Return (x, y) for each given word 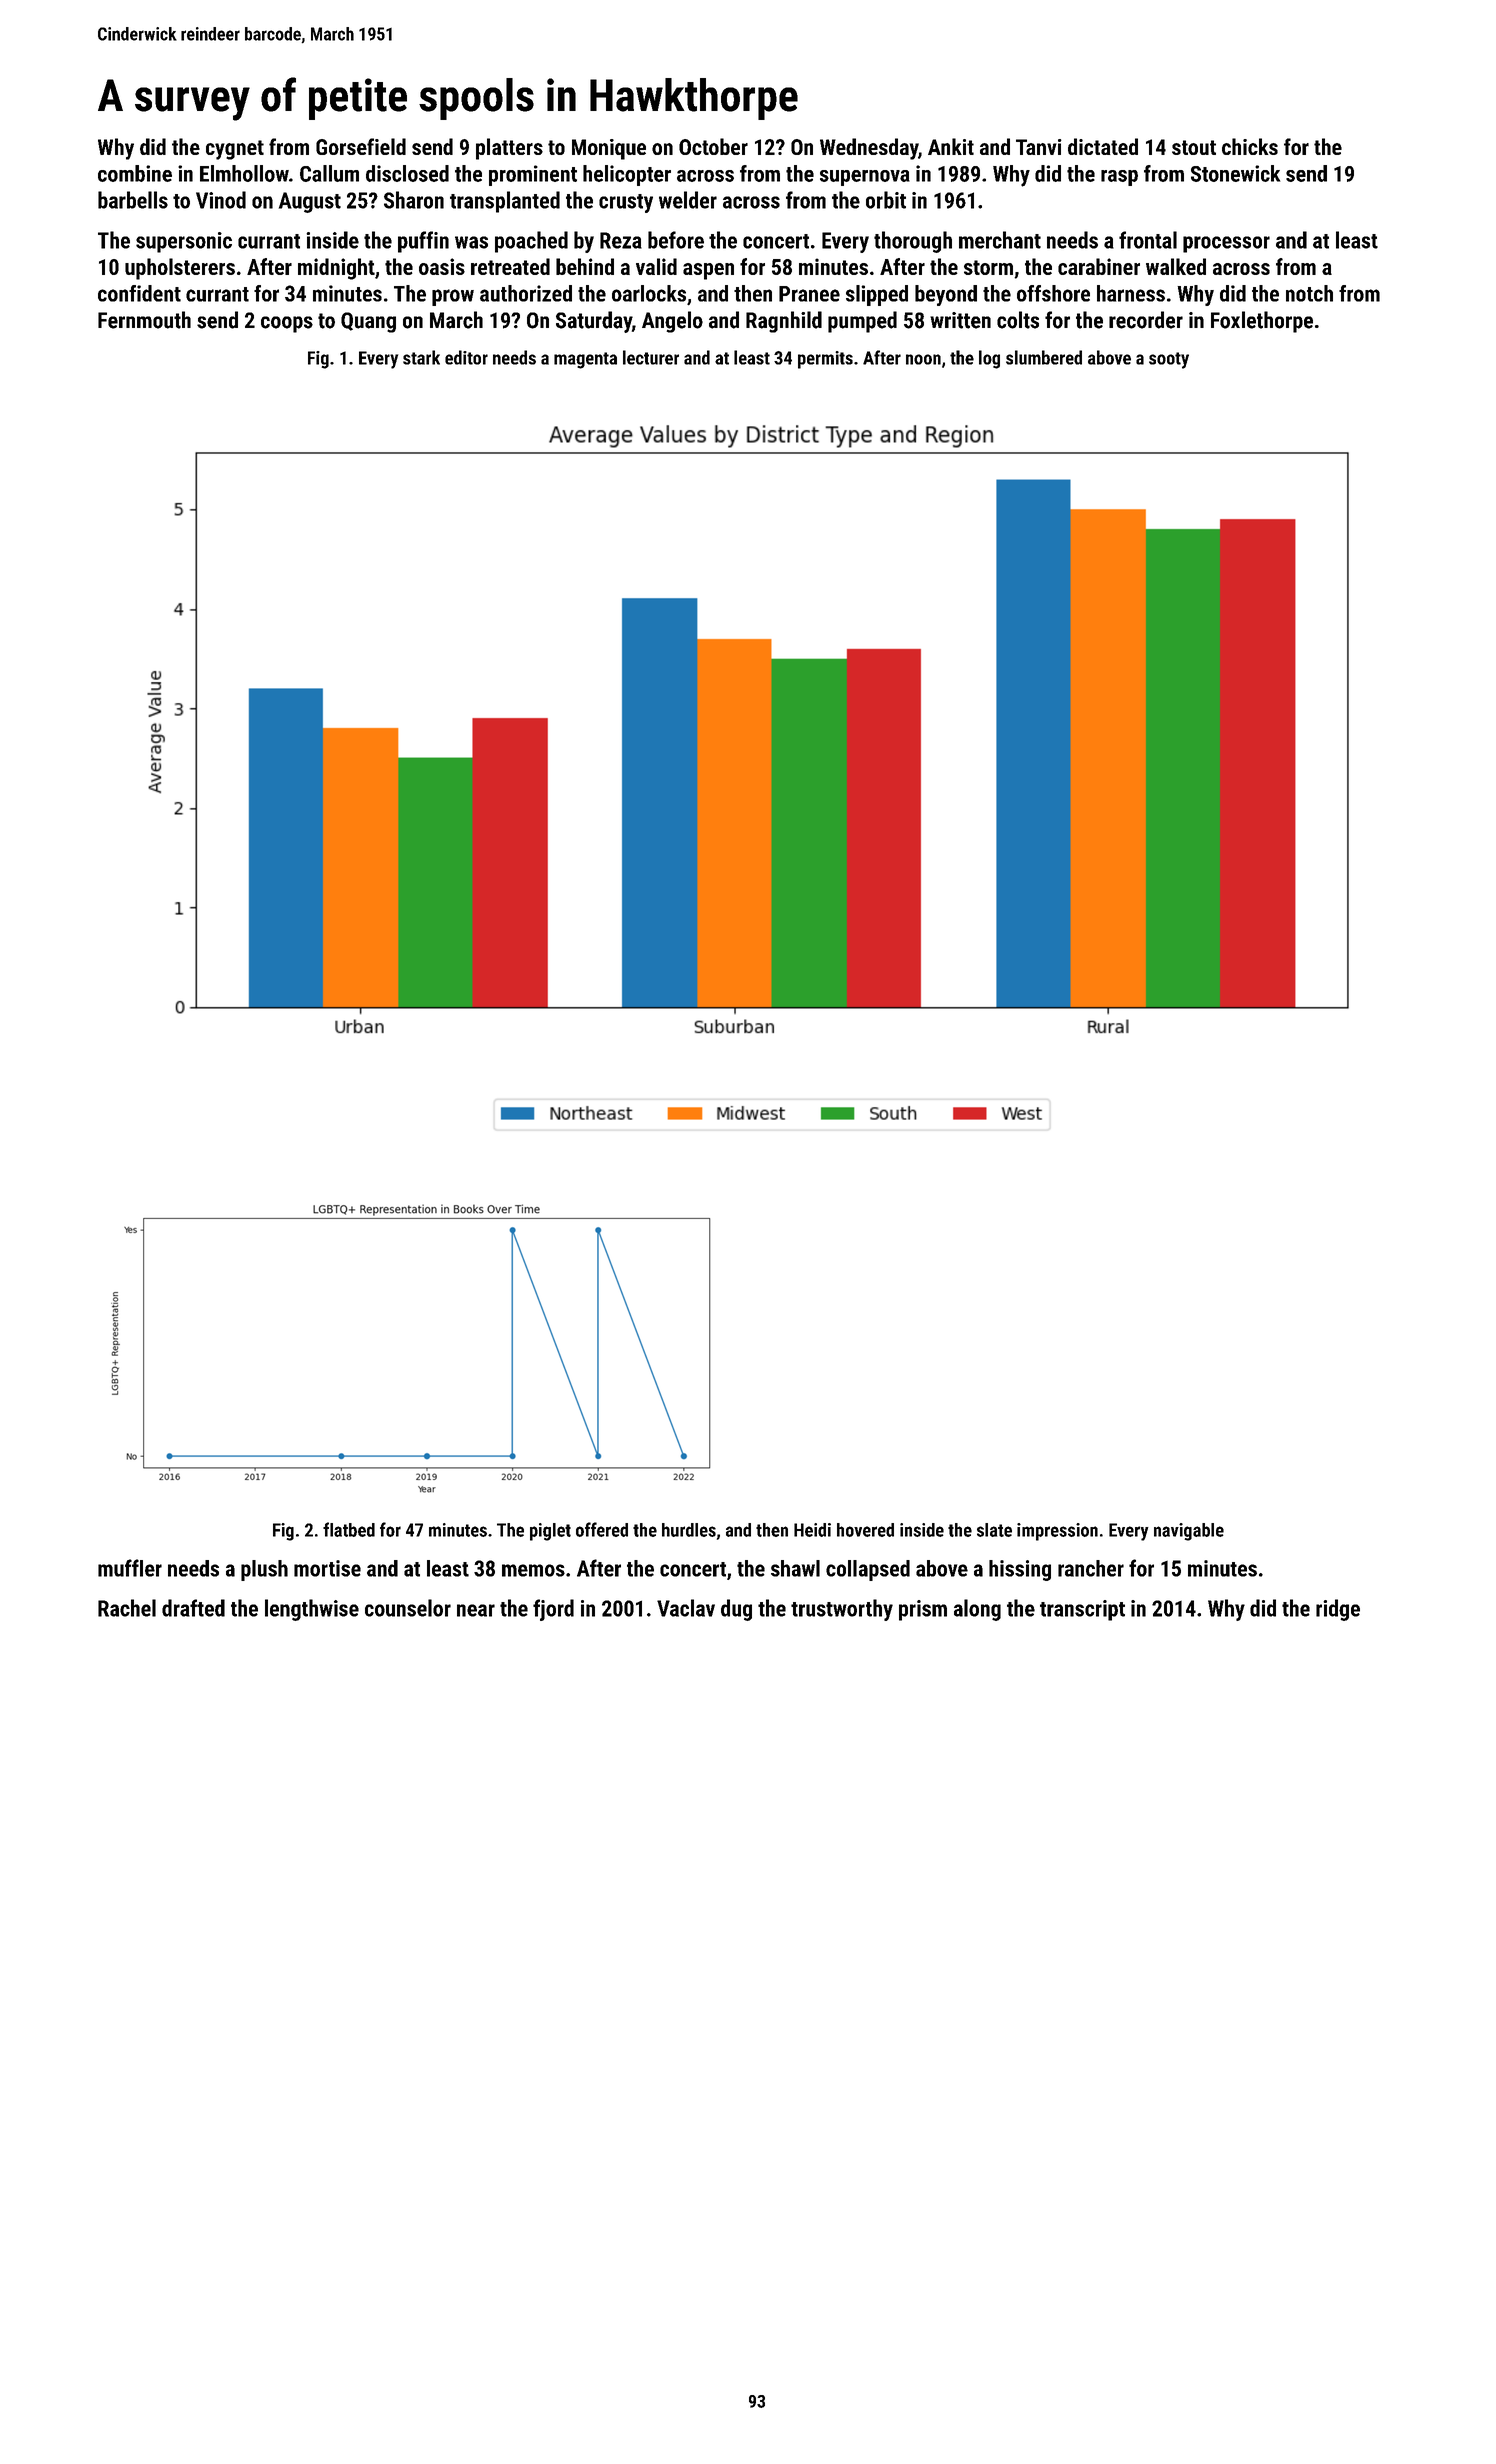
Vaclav (686, 1608)
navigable (1189, 1532)
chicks (1250, 146)
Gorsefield (361, 146)
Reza (621, 240)
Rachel (127, 1608)
